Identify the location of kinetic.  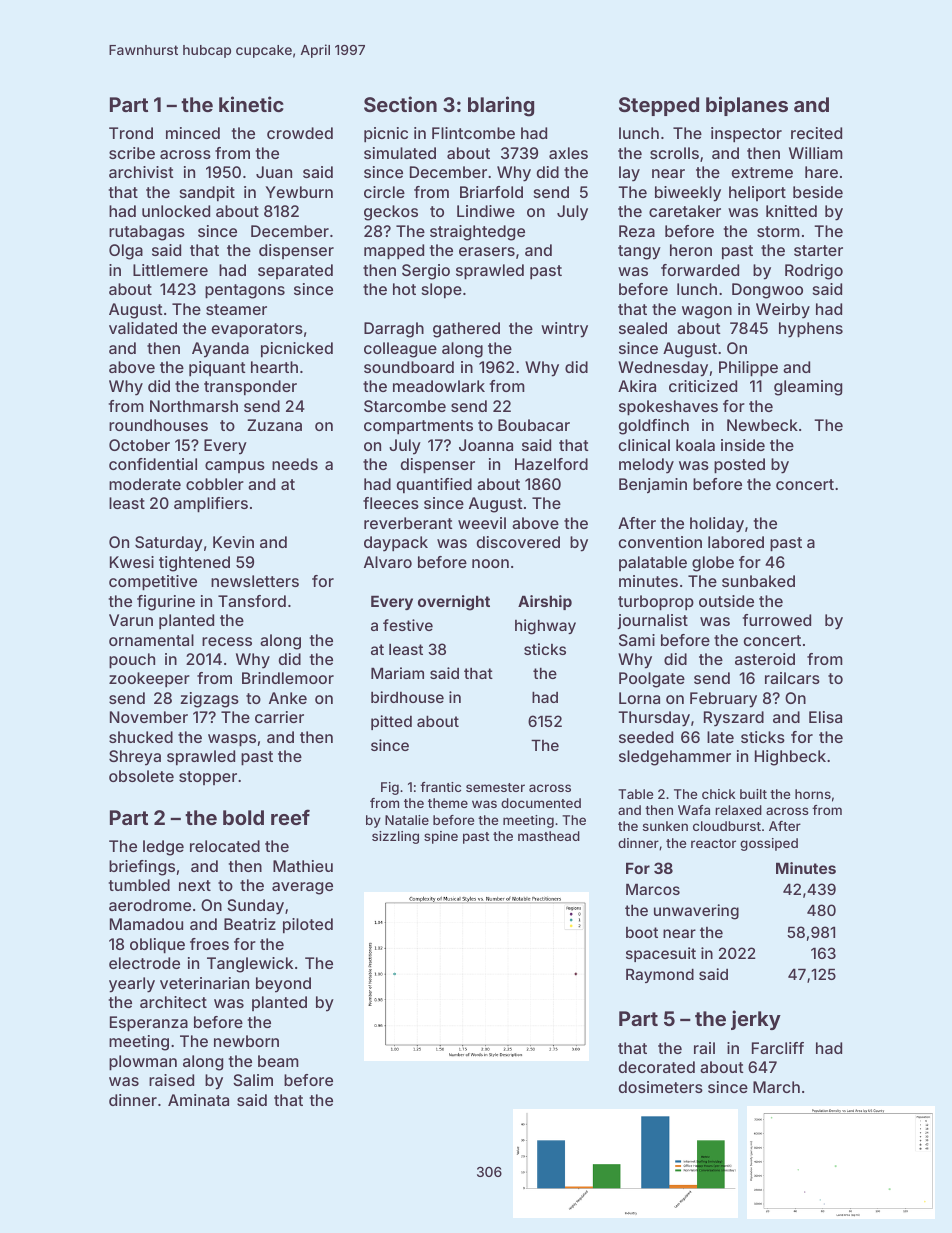
(251, 104).
